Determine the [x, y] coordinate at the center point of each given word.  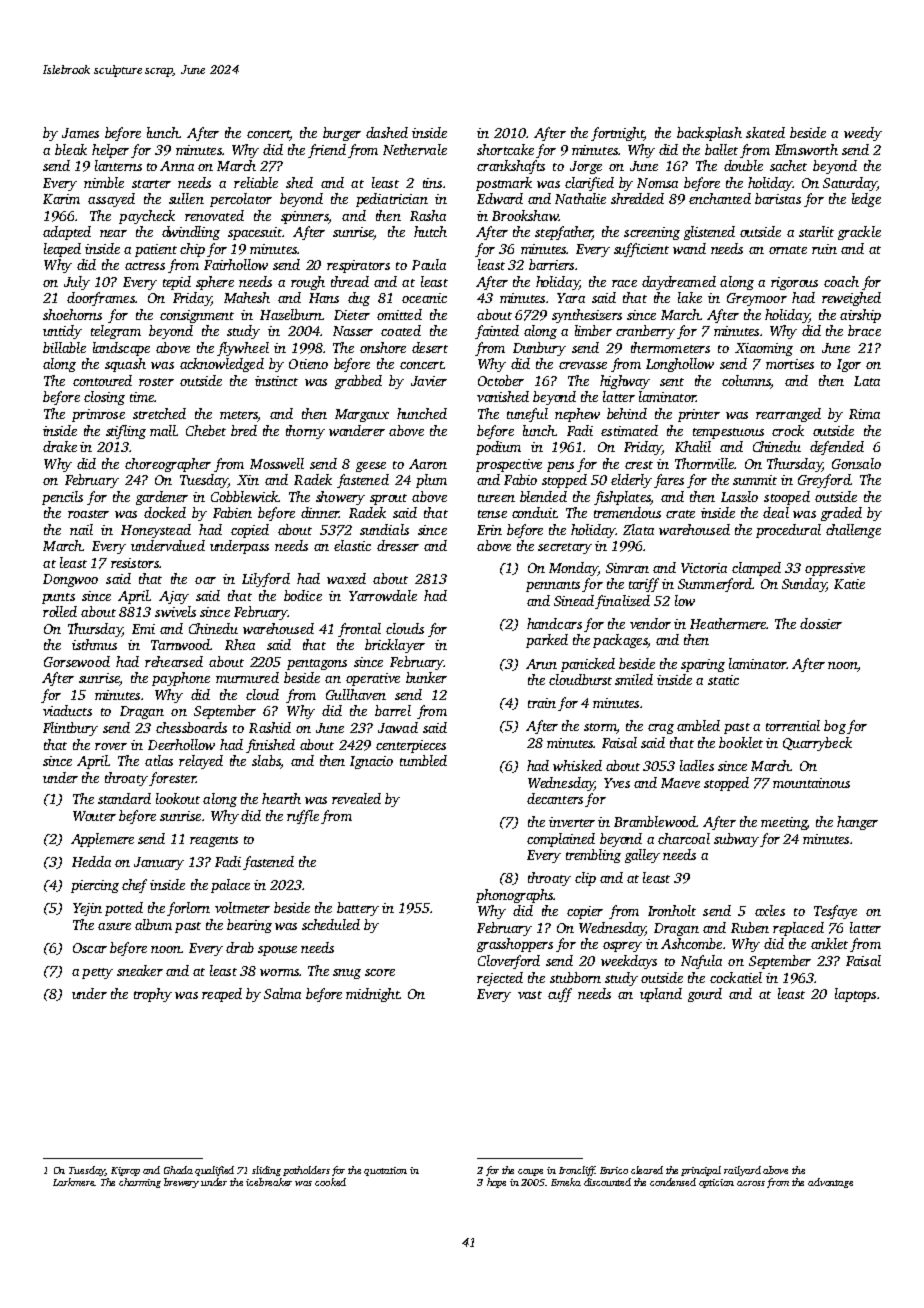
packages [620, 641]
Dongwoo [70, 580]
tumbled [423, 760]
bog [835, 727]
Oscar [90, 948]
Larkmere [74, 1182]
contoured [102, 380]
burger [342, 134]
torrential [793, 725]
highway [625, 382]
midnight [372, 995]
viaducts [67, 710]
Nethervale [415, 149]
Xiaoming [764, 349]
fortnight [617, 134]
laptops [855, 995]
